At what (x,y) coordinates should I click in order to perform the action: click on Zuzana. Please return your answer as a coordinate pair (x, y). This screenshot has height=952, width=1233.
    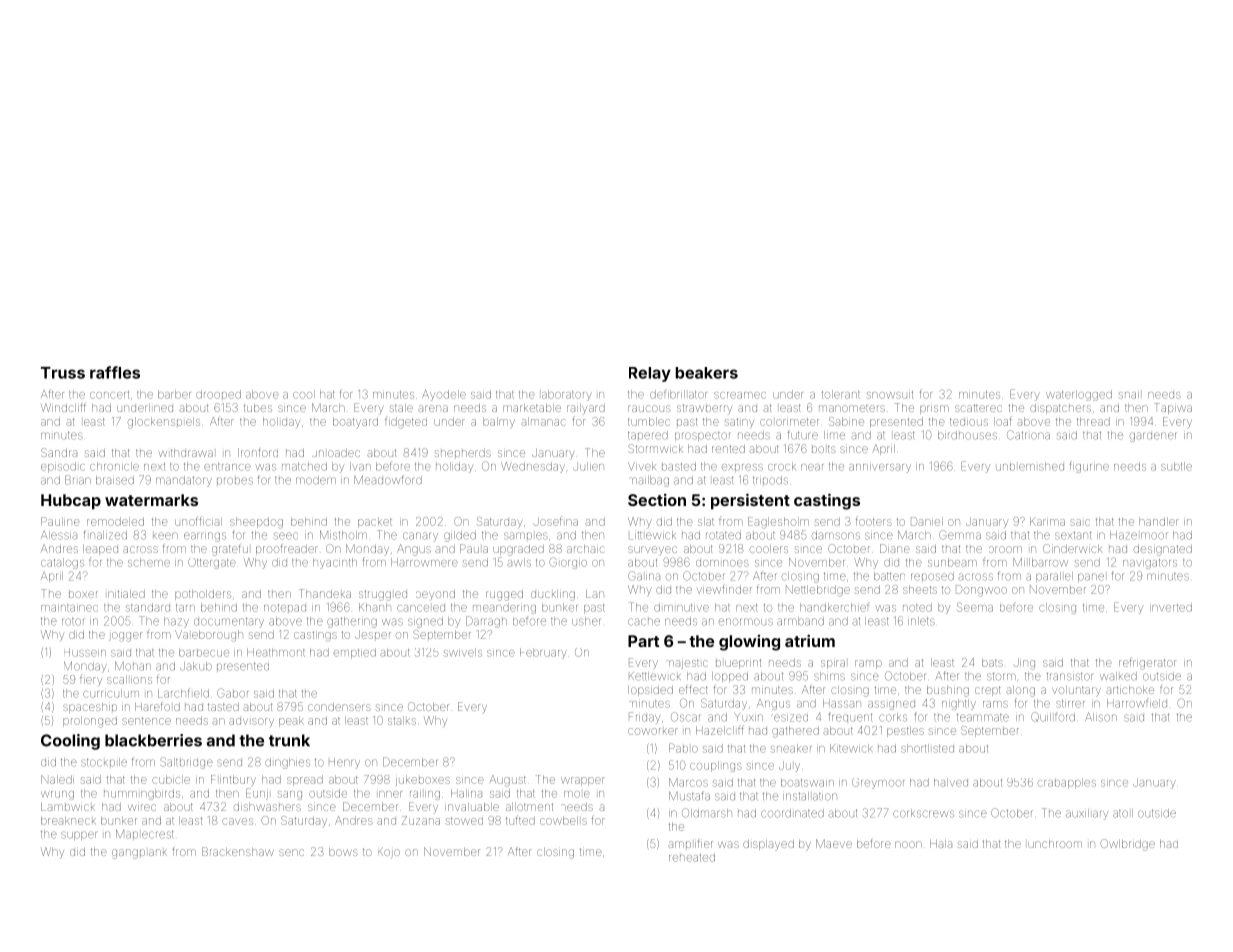
    Looking at the image, I should click on (421, 820).
